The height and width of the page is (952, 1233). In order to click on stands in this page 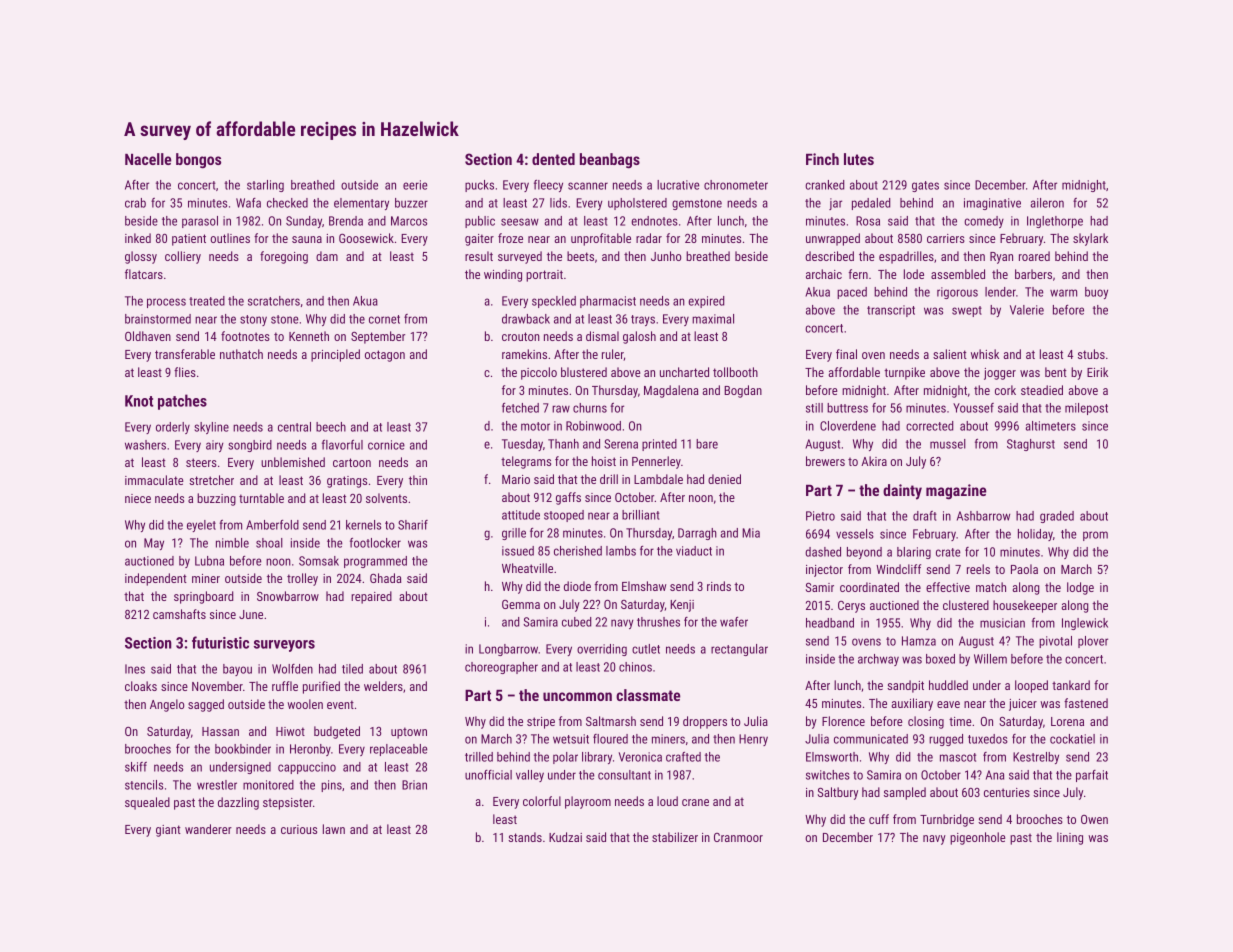, I will do `click(525, 837)`.
